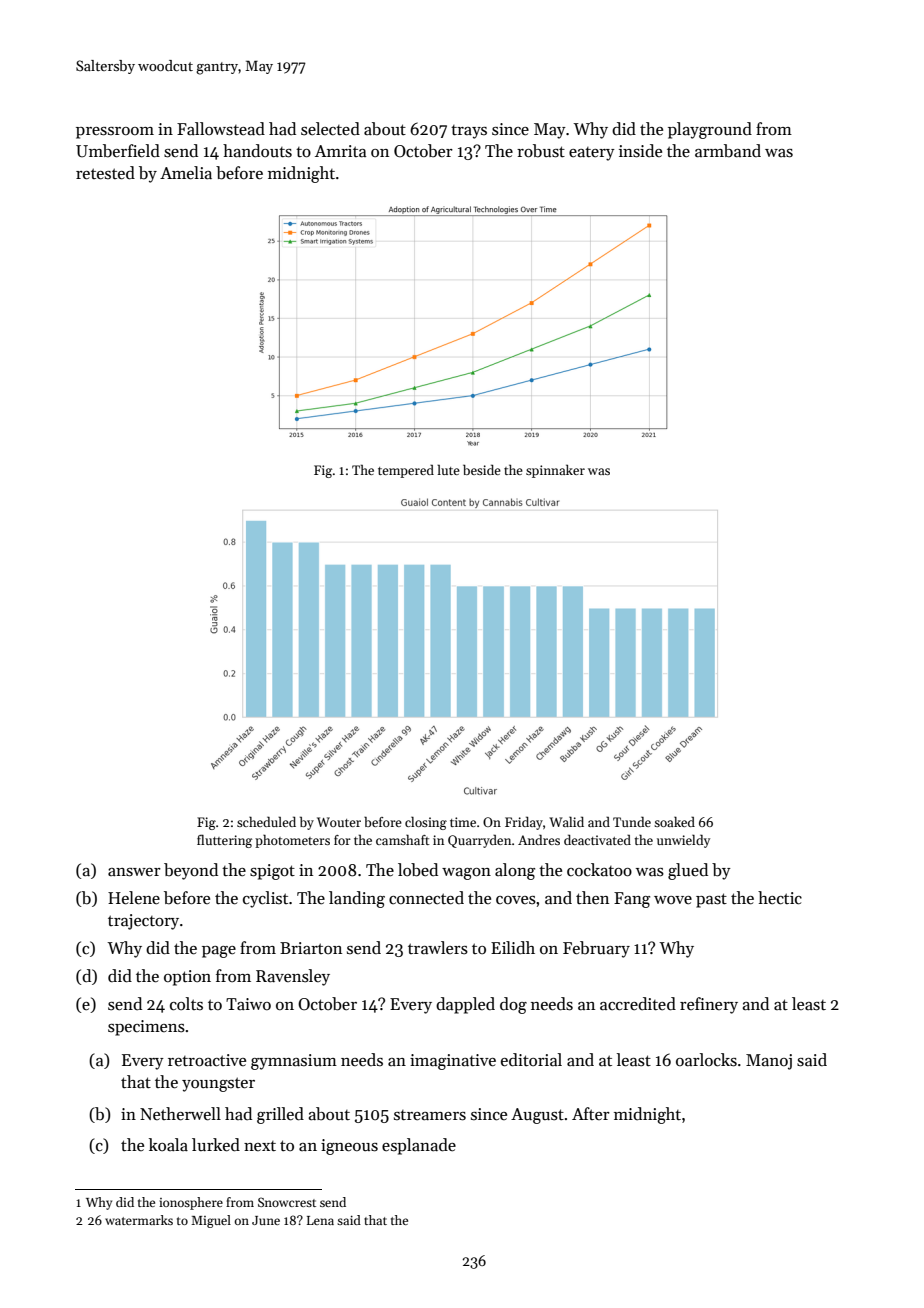 This screenshot has height=1308, width=924. Describe the element at coordinates (448, 469) in the screenshot. I see `lute` at that location.
